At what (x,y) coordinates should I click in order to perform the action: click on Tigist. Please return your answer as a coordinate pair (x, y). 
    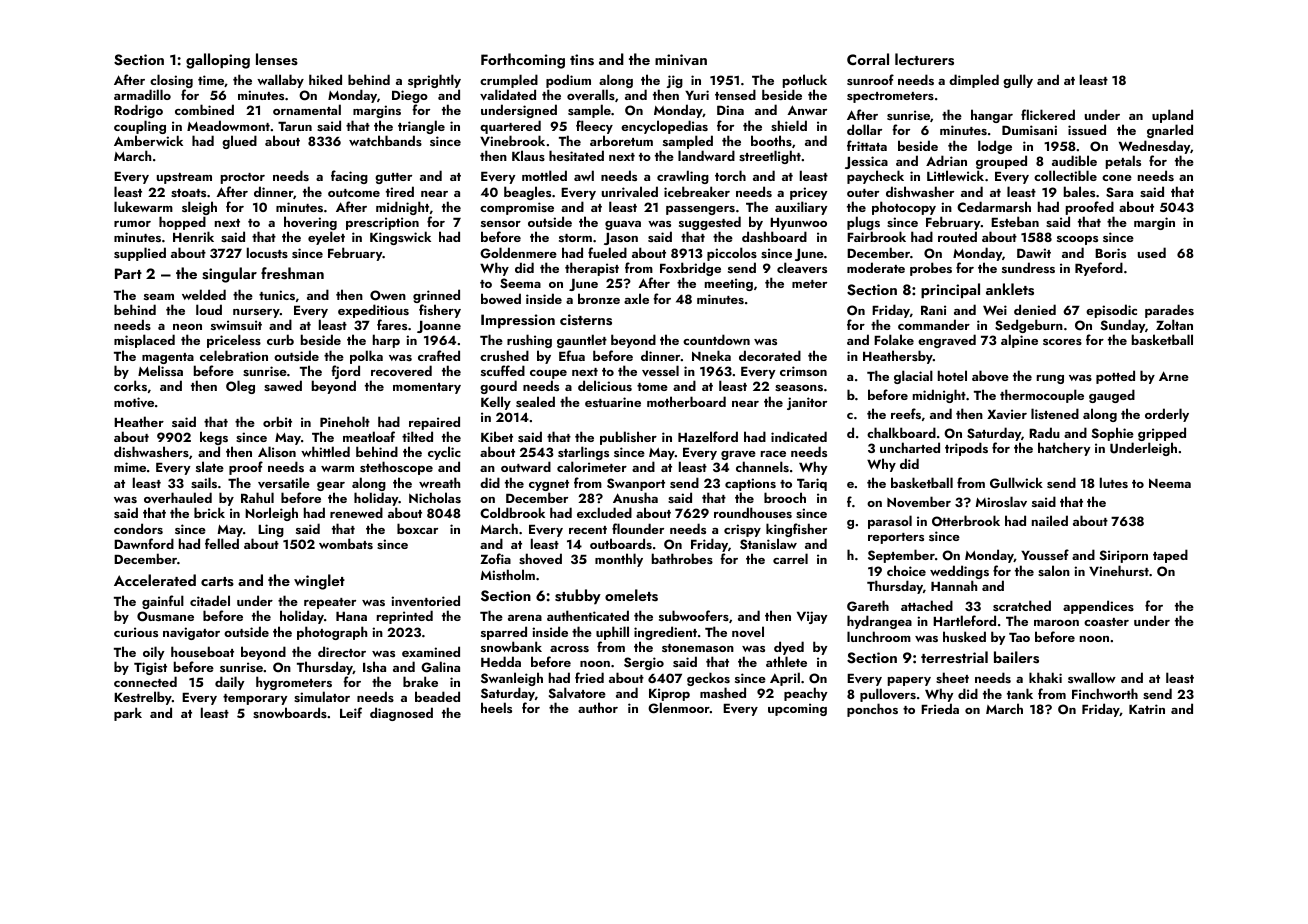
    Looking at the image, I should click on (150, 668).
